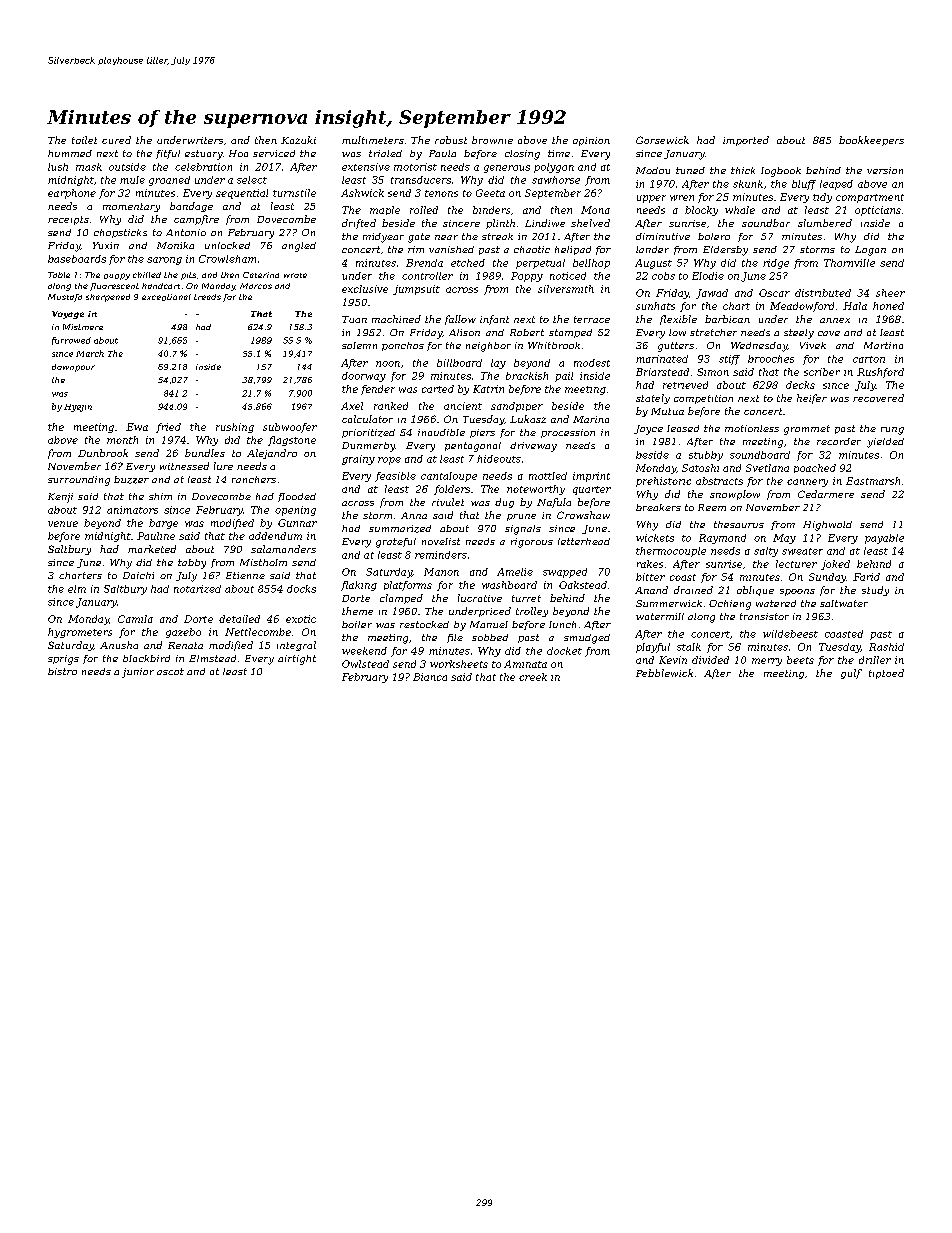 Image resolution: width=952 pixels, height=1233 pixels. Describe the element at coordinates (364, 377) in the page. I see `doorway` at that location.
